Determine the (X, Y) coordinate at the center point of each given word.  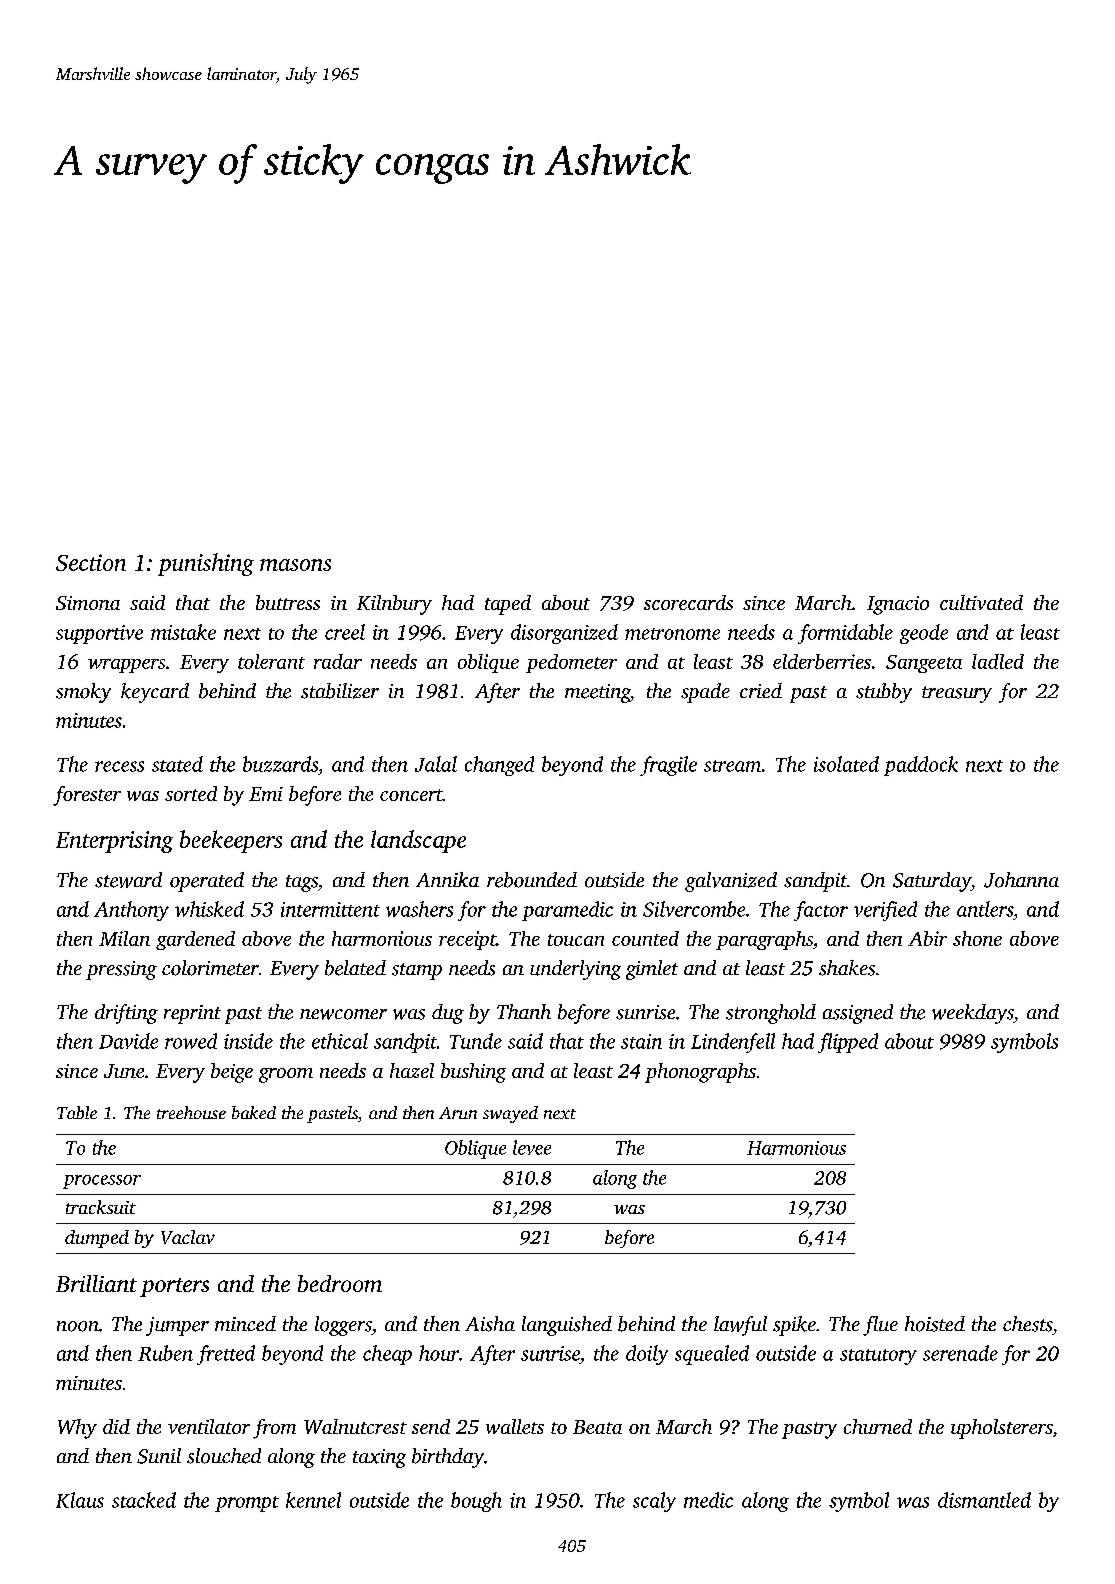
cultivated (981, 602)
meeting (597, 693)
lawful (740, 1326)
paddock (921, 766)
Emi (266, 794)
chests (1027, 1324)
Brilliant (96, 1283)
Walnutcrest (355, 1426)
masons (295, 565)
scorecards (688, 602)
